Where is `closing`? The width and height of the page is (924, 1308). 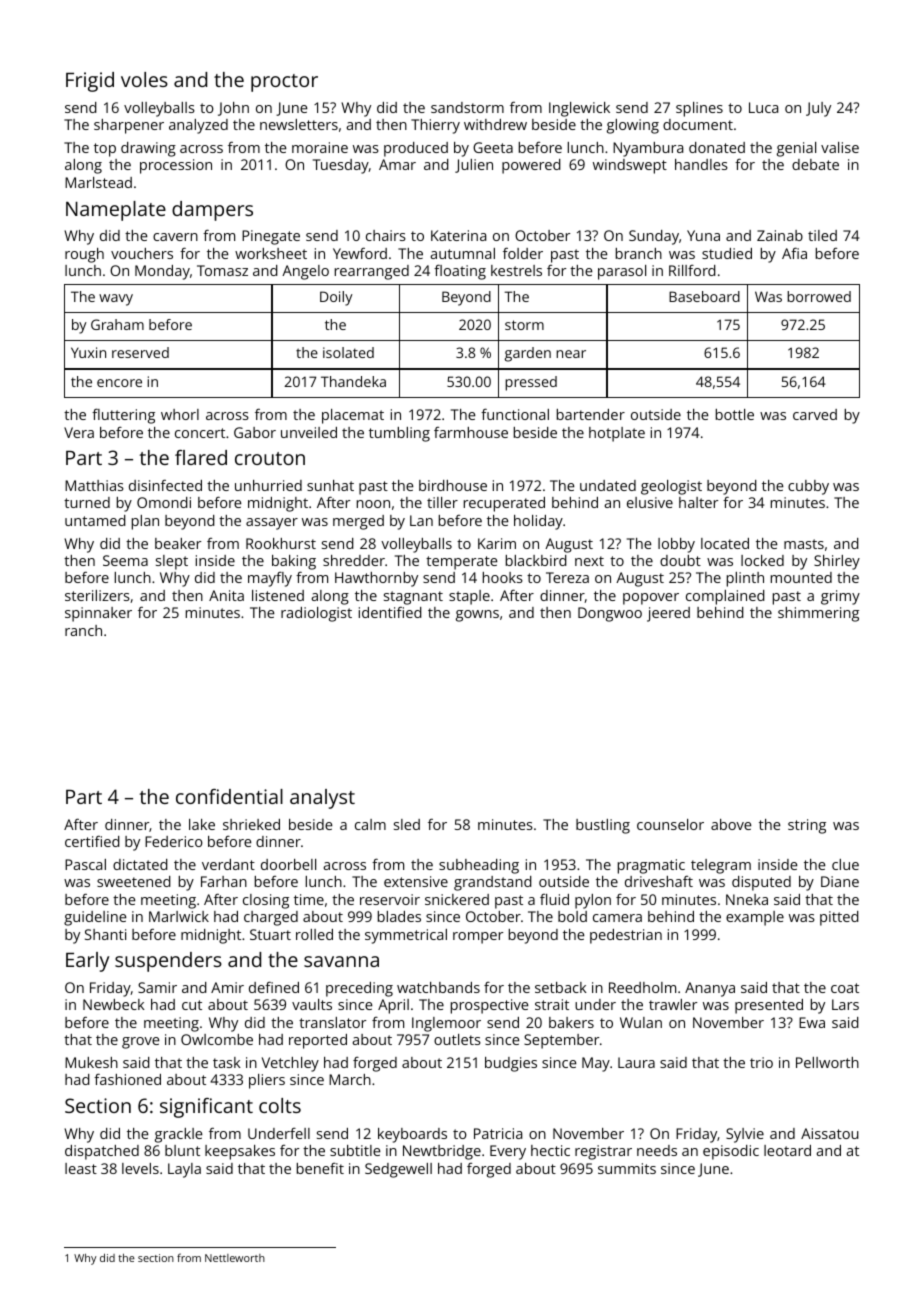 closing is located at coordinates (266, 901).
